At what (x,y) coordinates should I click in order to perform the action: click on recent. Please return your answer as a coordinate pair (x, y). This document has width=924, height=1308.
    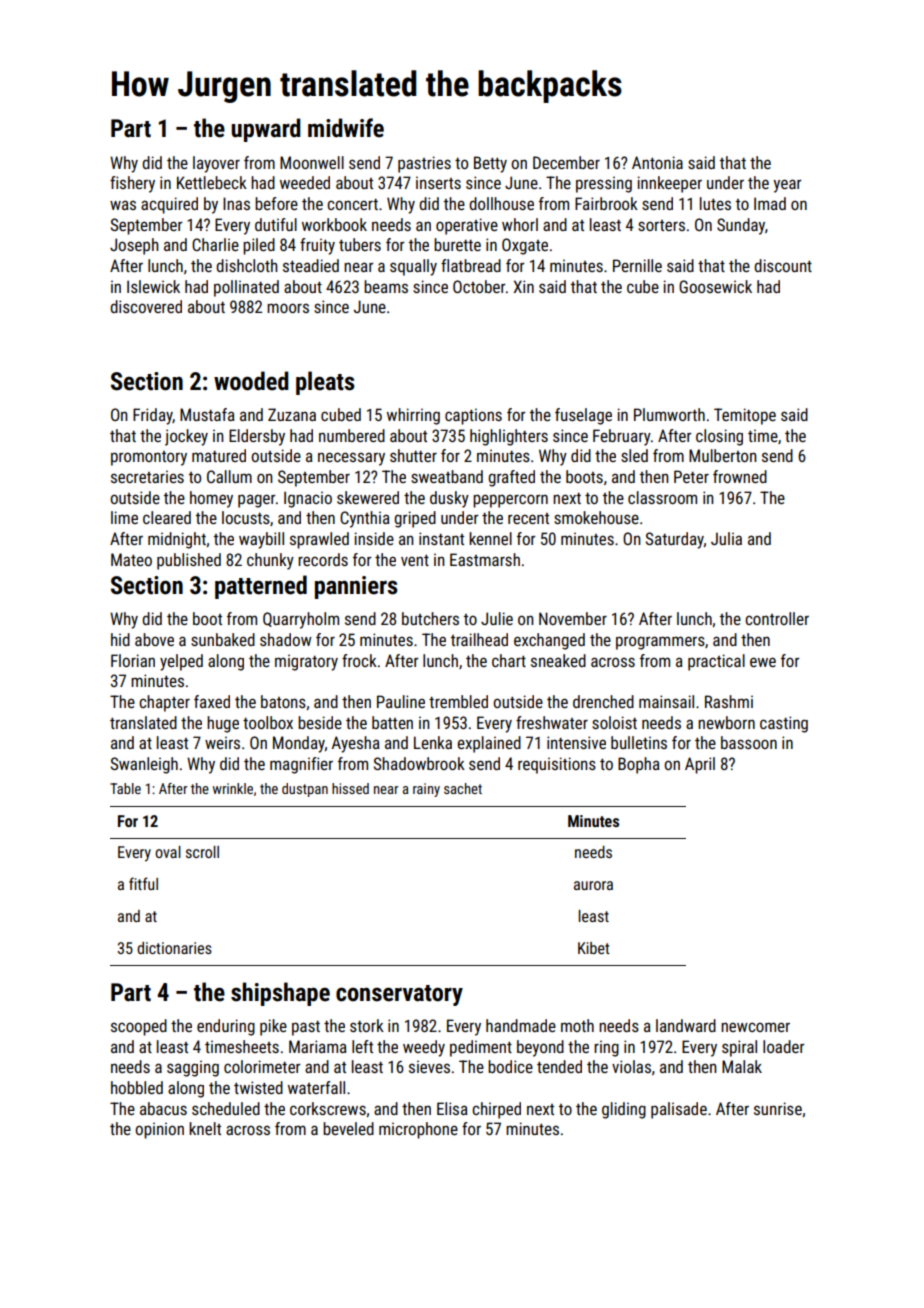
    Looking at the image, I should click on (528, 518).
